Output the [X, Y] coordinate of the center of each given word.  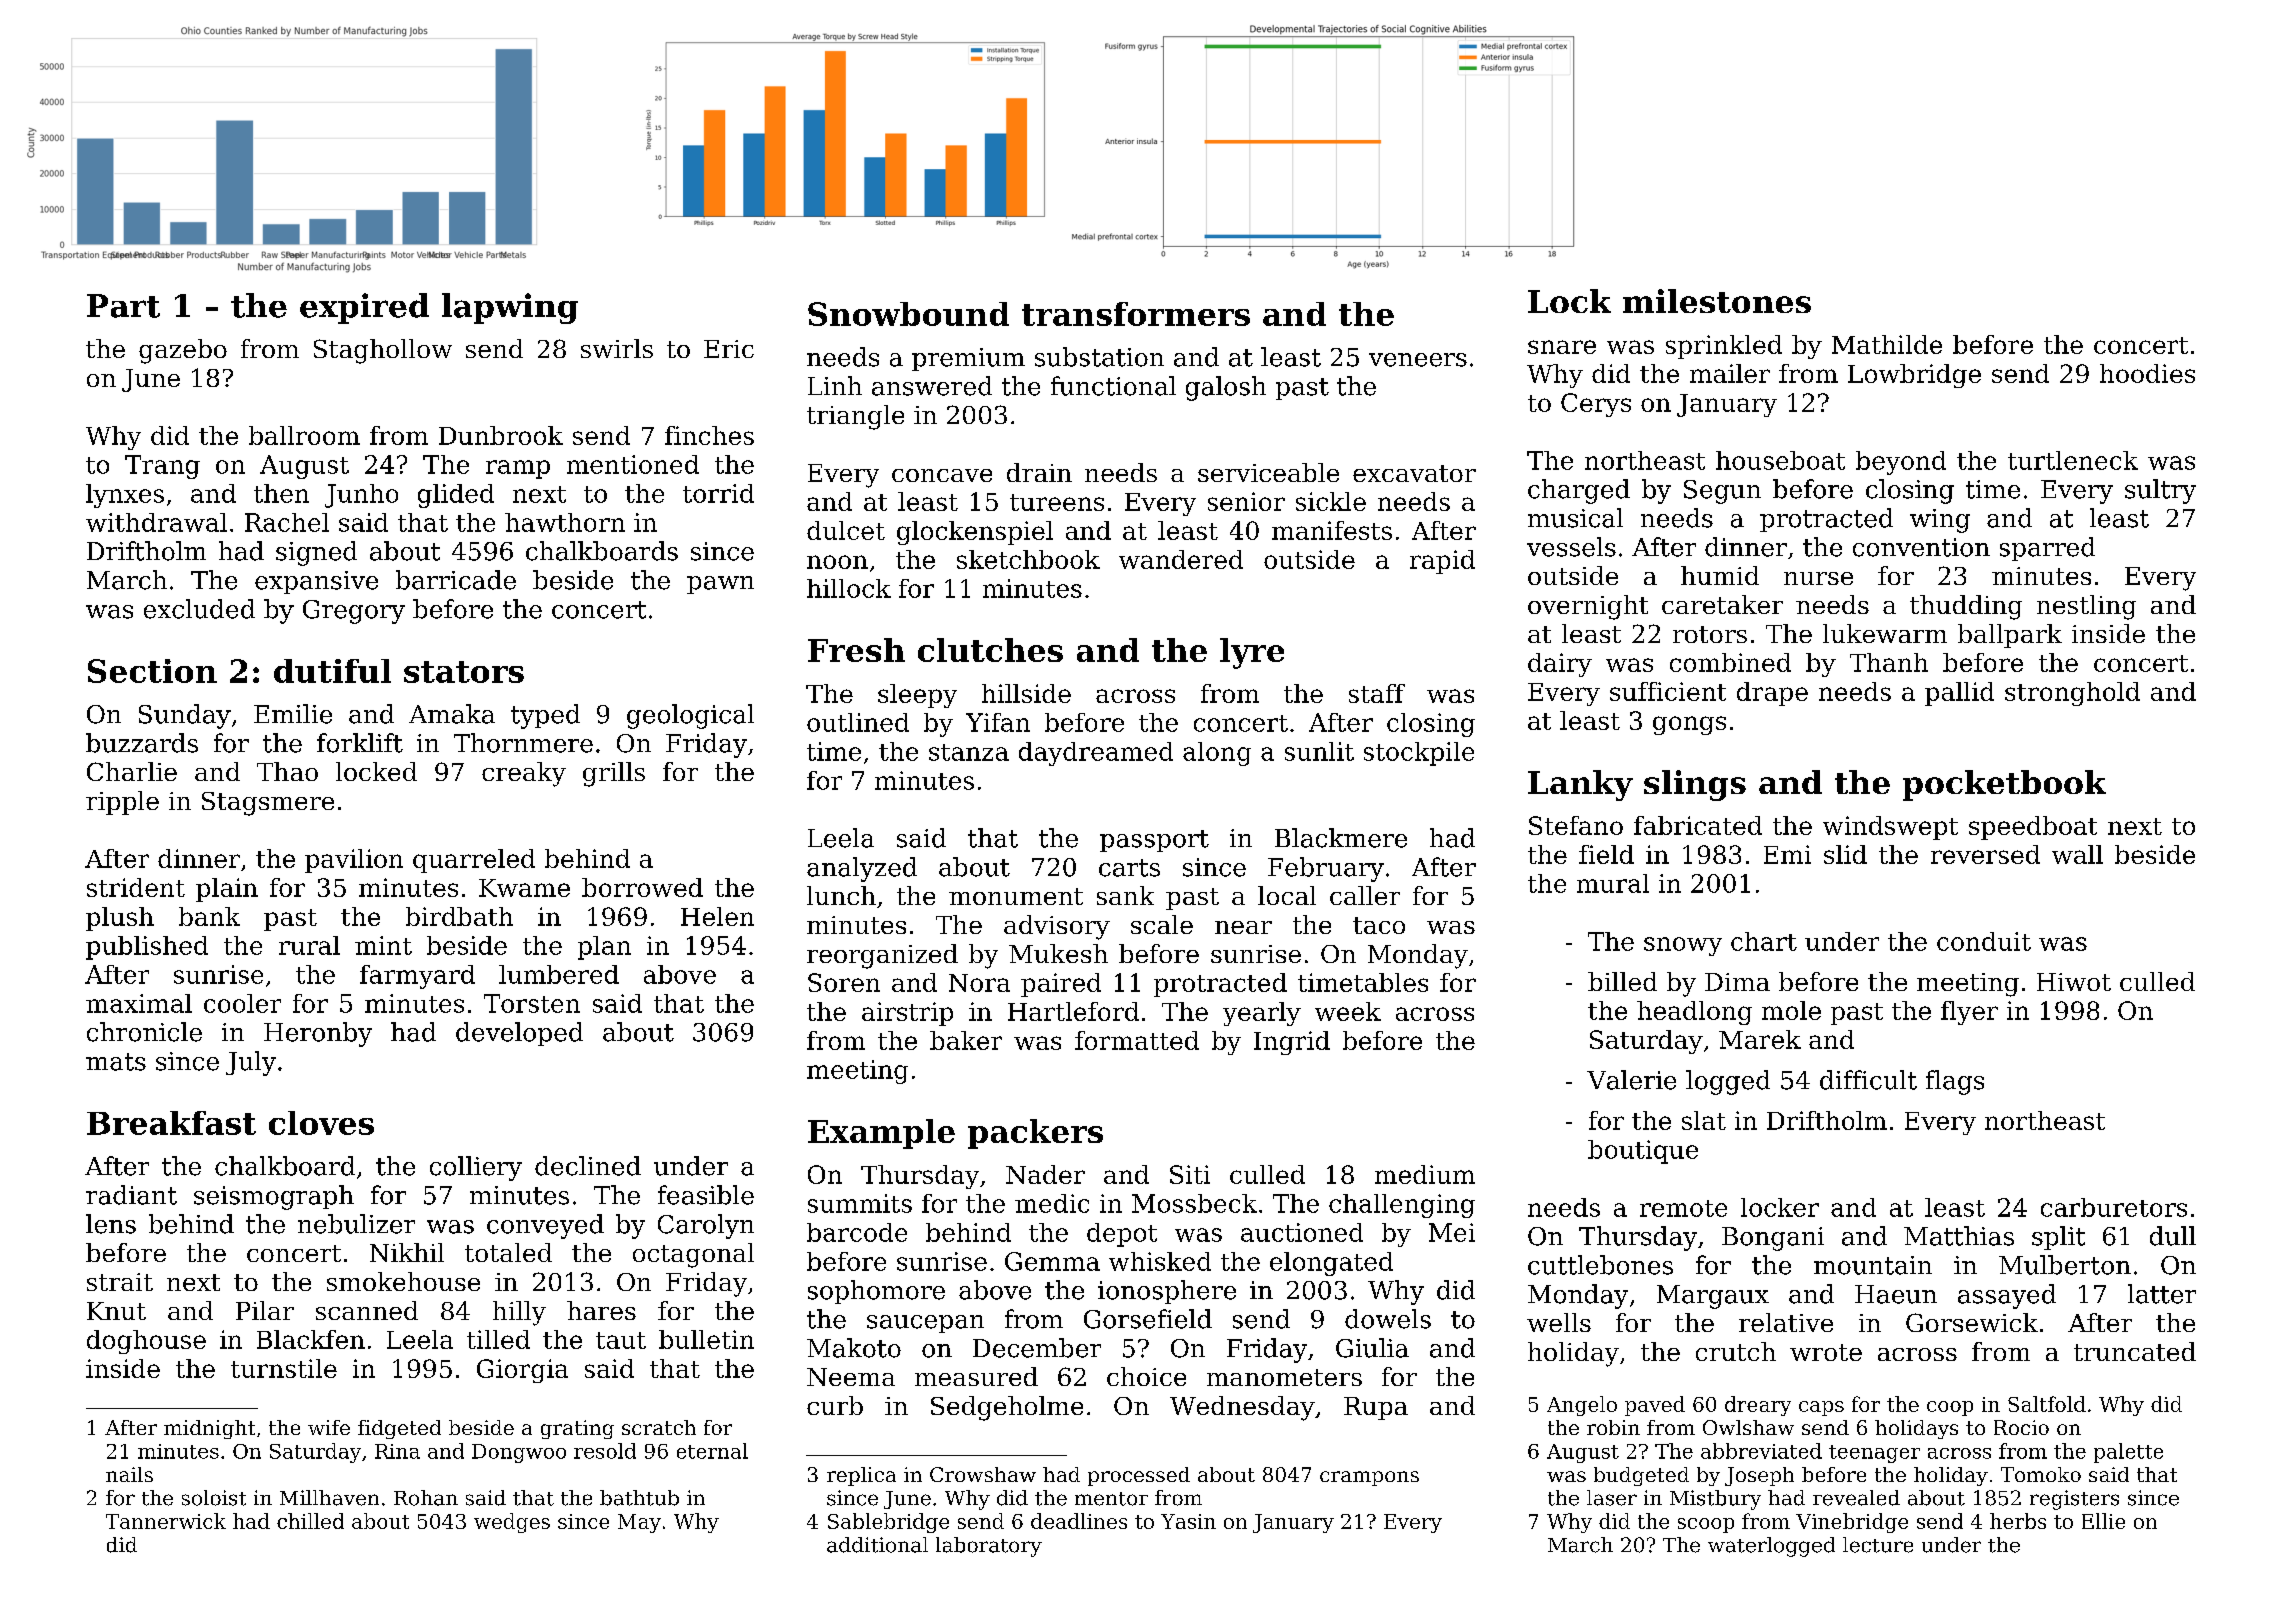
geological [690, 716]
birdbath [459, 916]
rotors [1710, 634]
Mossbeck [1194, 1203]
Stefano [1576, 825]
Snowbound [908, 314]
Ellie [2103, 1521]
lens [111, 1224]
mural [1613, 883]
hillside [1026, 693]
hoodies [2147, 373]
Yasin [1188, 1521]
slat [1704, 1120]
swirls [617, 348]
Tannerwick [166, 1521]
